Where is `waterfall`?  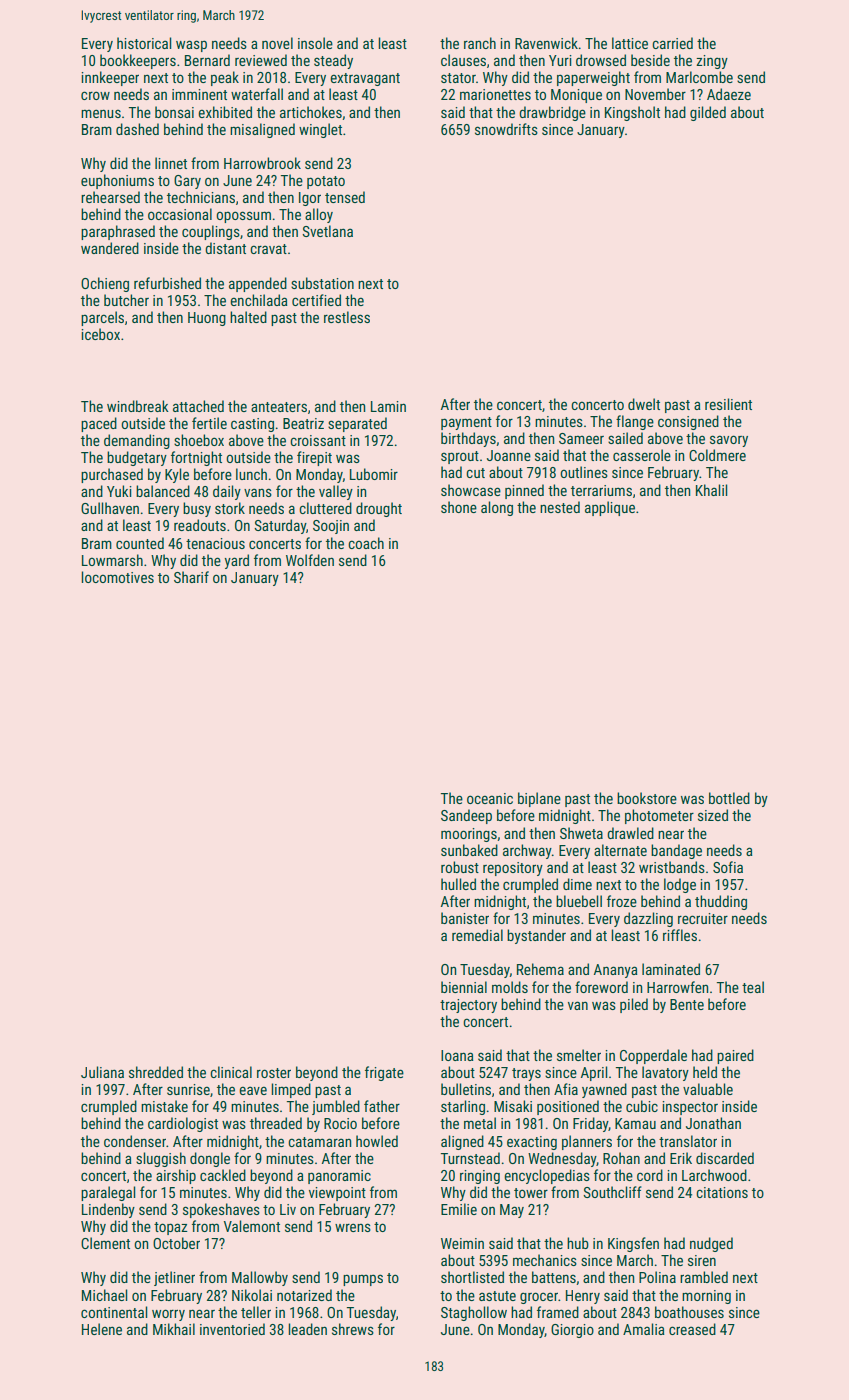
waterfall is located at coordinates (257, 94).
